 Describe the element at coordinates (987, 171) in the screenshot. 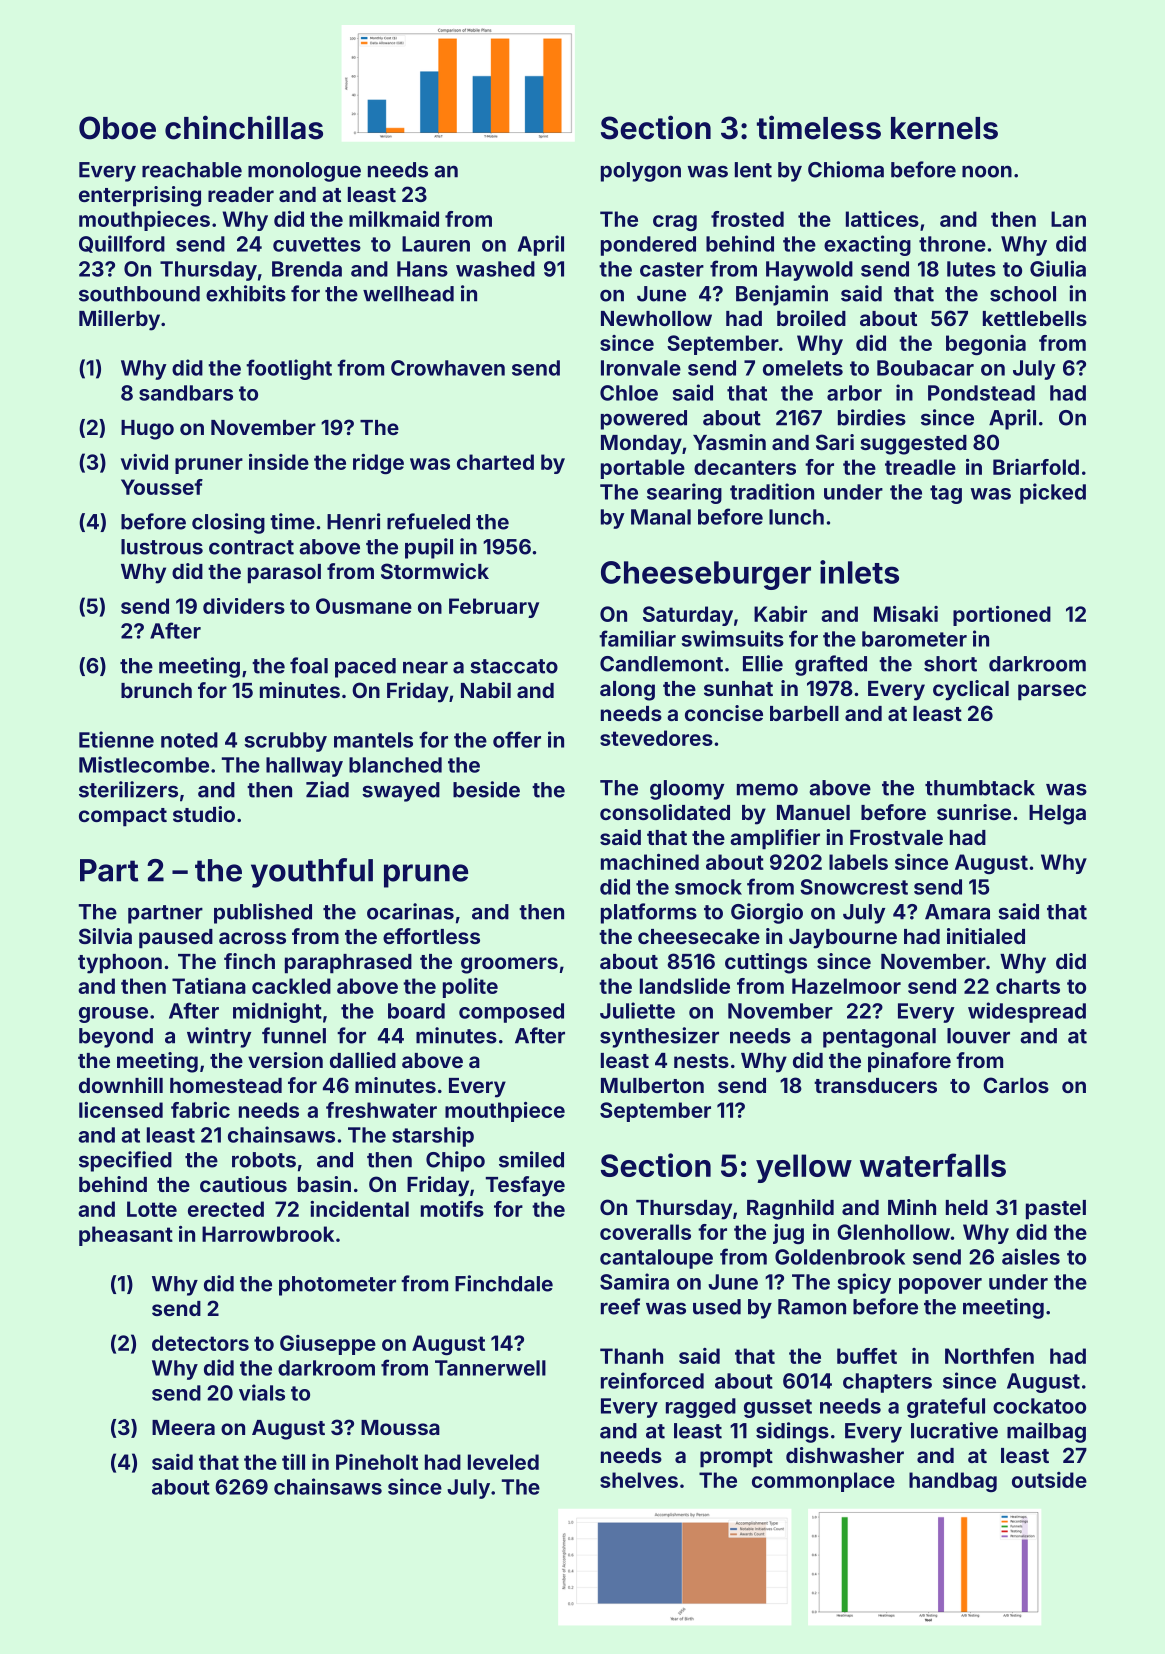

I see `noon` at that location.
